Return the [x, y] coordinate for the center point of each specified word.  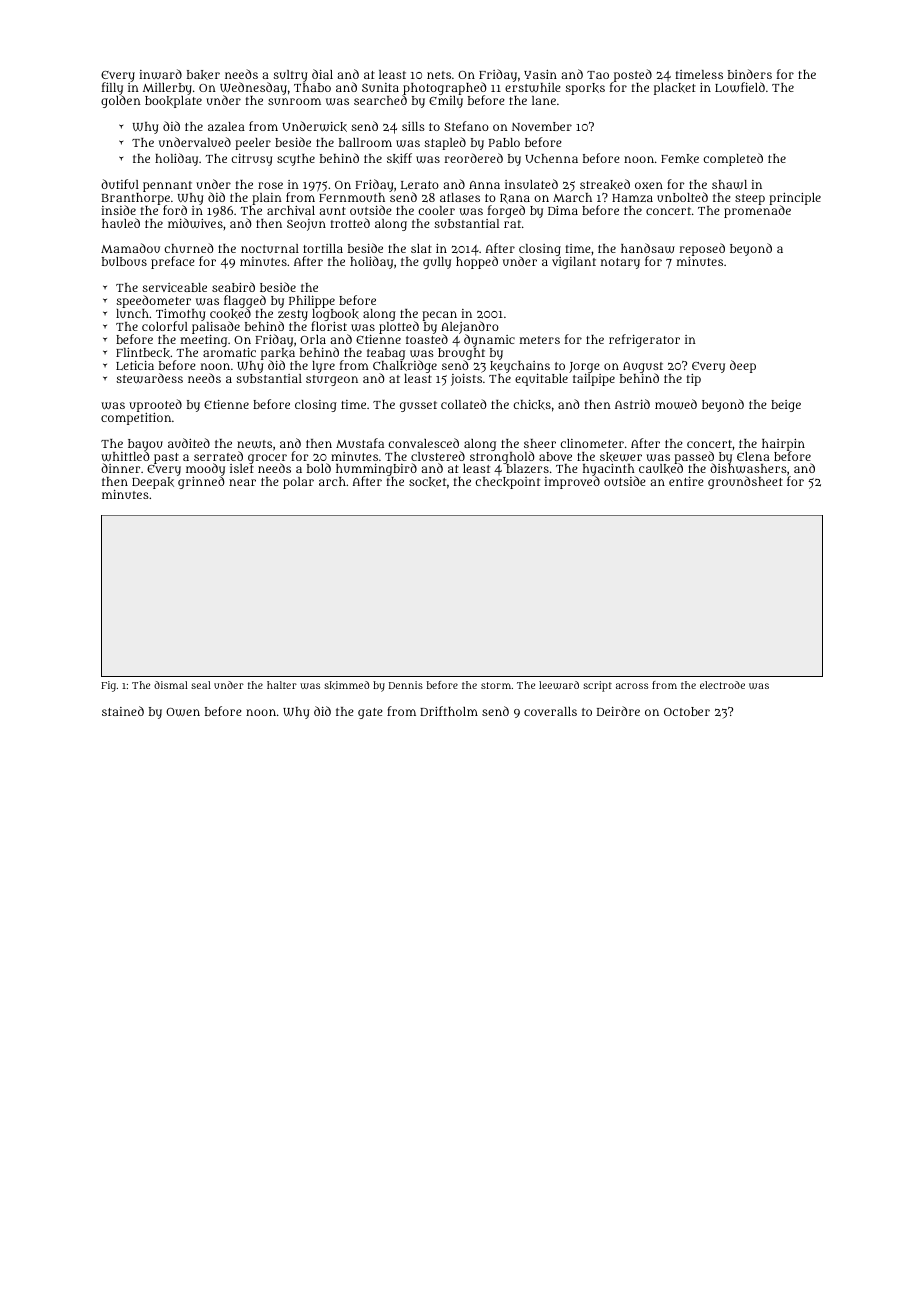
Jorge [584, 367]
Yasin [540, 74]
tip [694, 380]
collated [464, 404]
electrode [722, 685]
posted [633, 75]
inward [160, 74]
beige [786, 406]
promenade [757, 211]
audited [189, 443]
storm [496, 685]
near [242, 482]
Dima [563, 210]
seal [201, 685]
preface [172, 262]
